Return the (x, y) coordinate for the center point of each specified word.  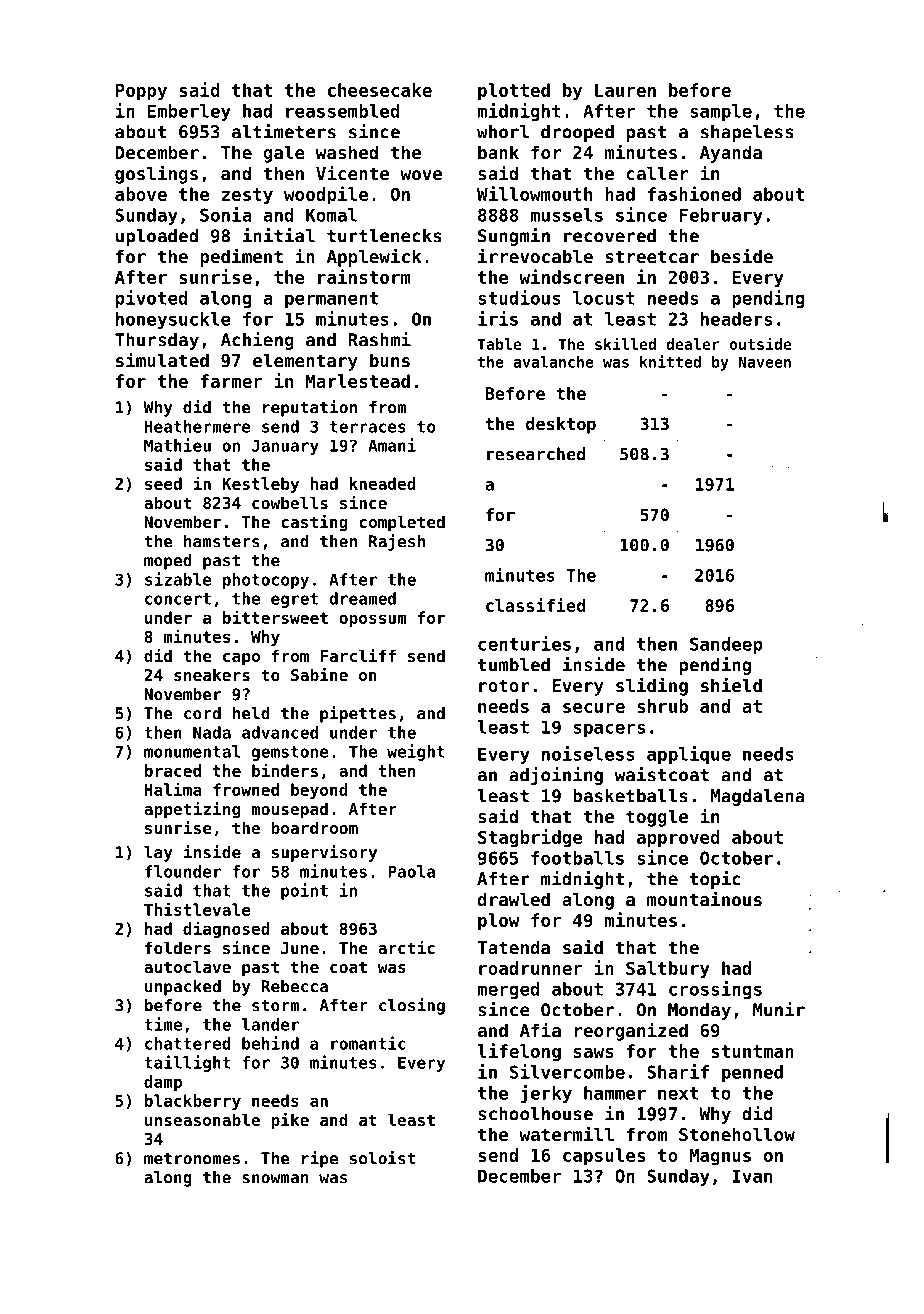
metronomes (192, 1159)
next (678, 1093)
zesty (247, 196)
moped (168, 562)
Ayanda (731, 154)
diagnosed (226, 929)
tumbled (514, 665)
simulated (162, 359)
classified (535, 605)
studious (519, 297)
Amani (392, 445)
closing (412, 1006)
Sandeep (726, 645)
